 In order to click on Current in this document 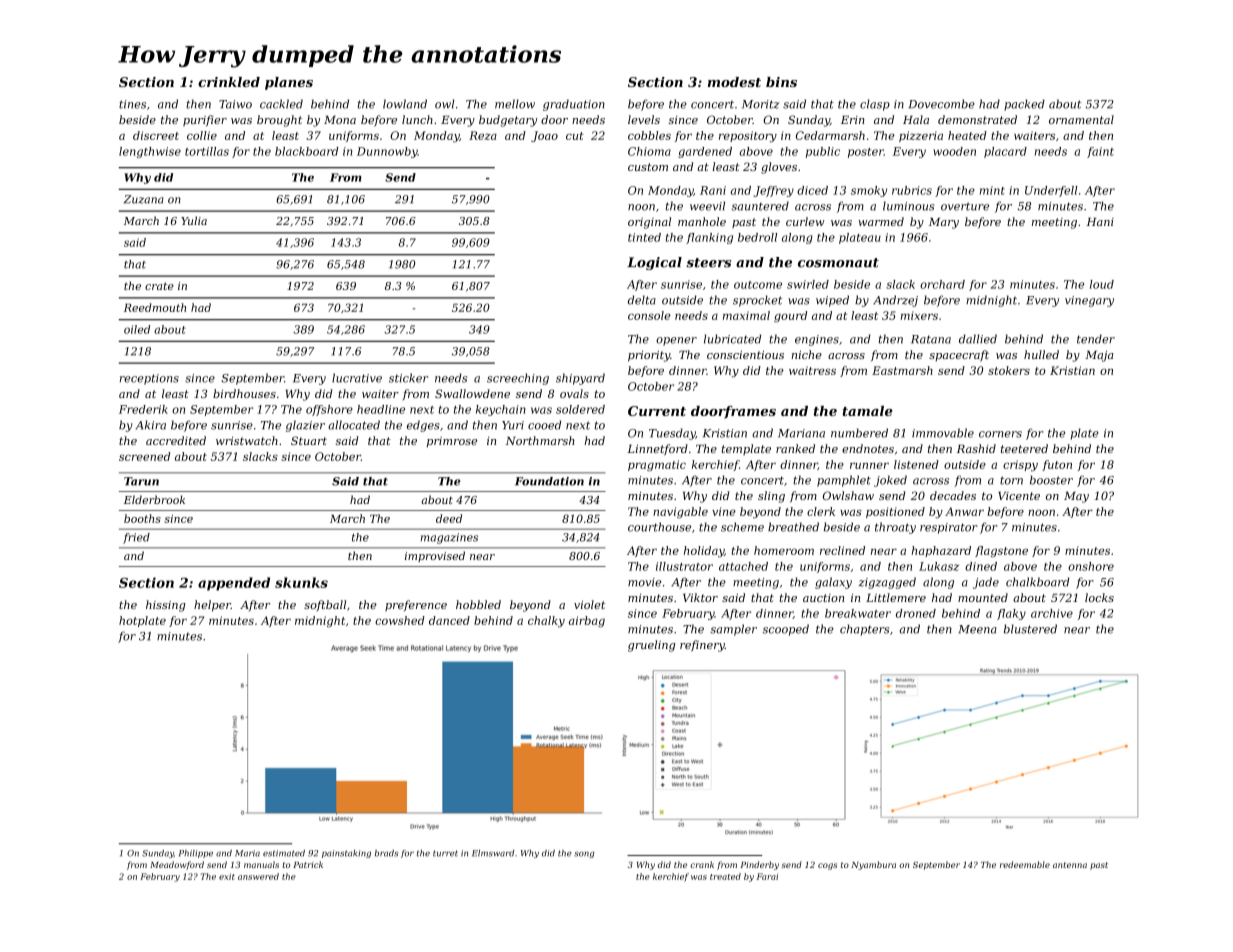, I will do `click(657, 411)`.
